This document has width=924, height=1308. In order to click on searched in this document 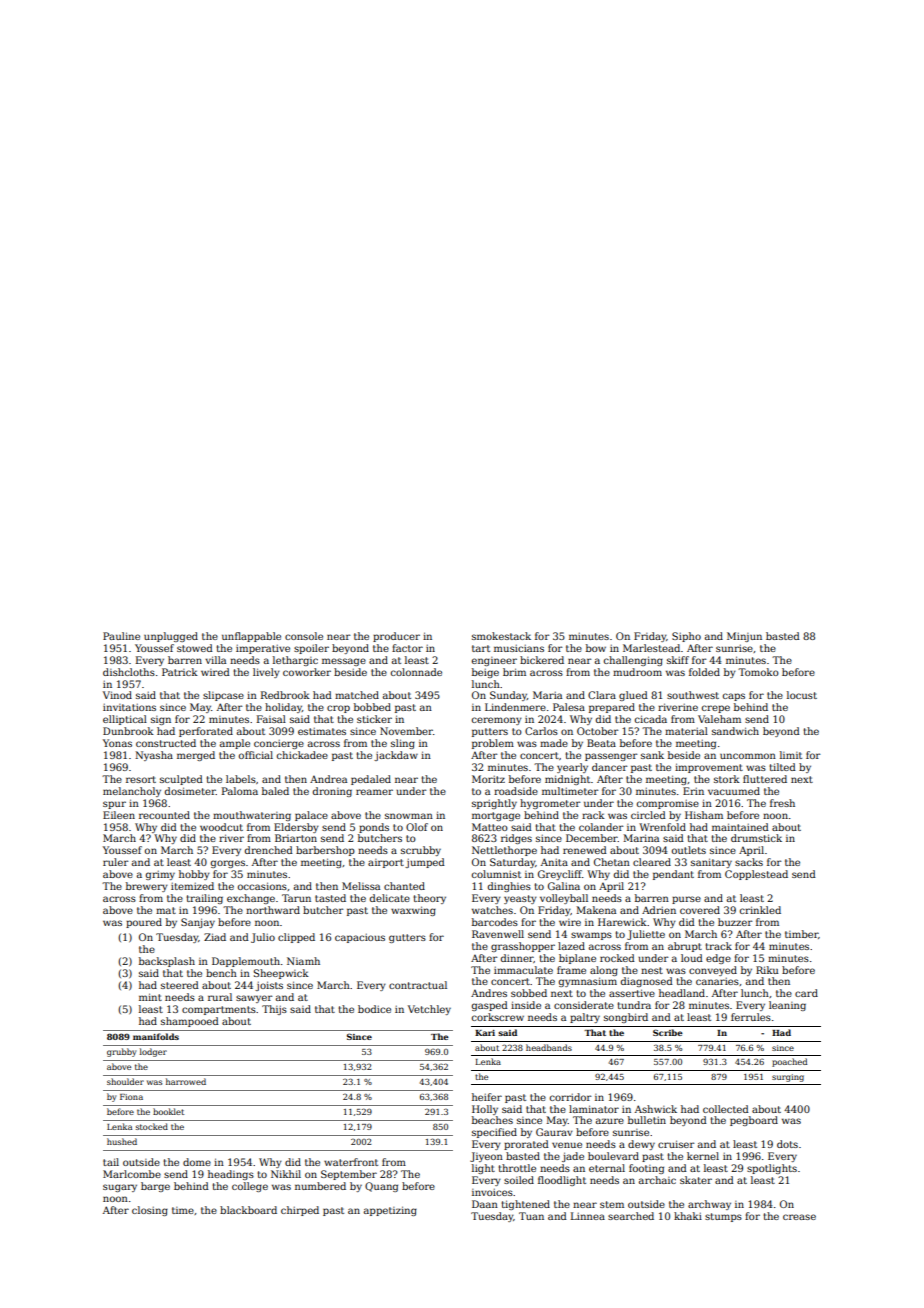, I will do `click(631, 1216)`.
